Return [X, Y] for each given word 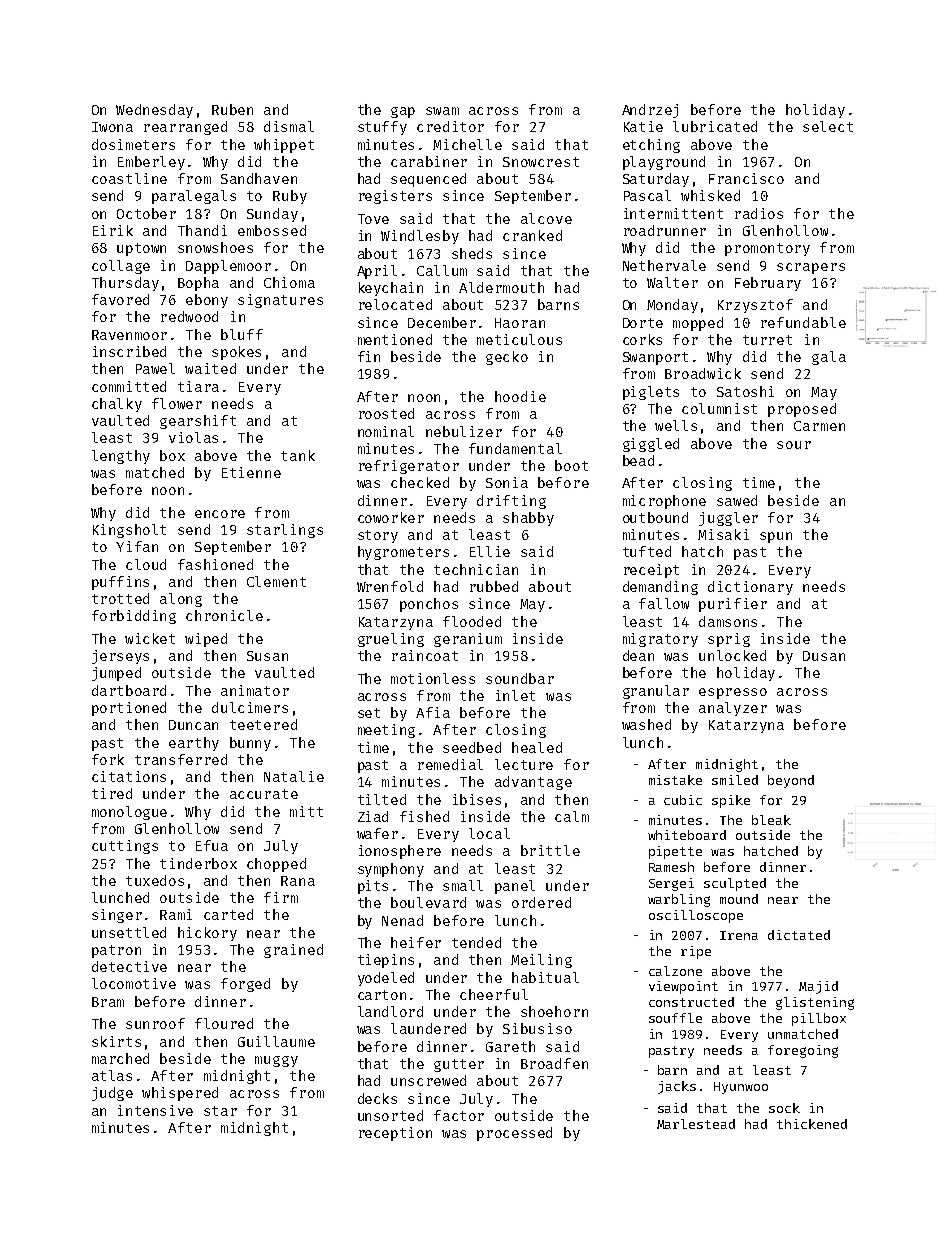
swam [442, 111]
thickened [812, 1124]
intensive [155, 1110]
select [828, 126]
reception [395, 1134]
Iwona [112, 127]
